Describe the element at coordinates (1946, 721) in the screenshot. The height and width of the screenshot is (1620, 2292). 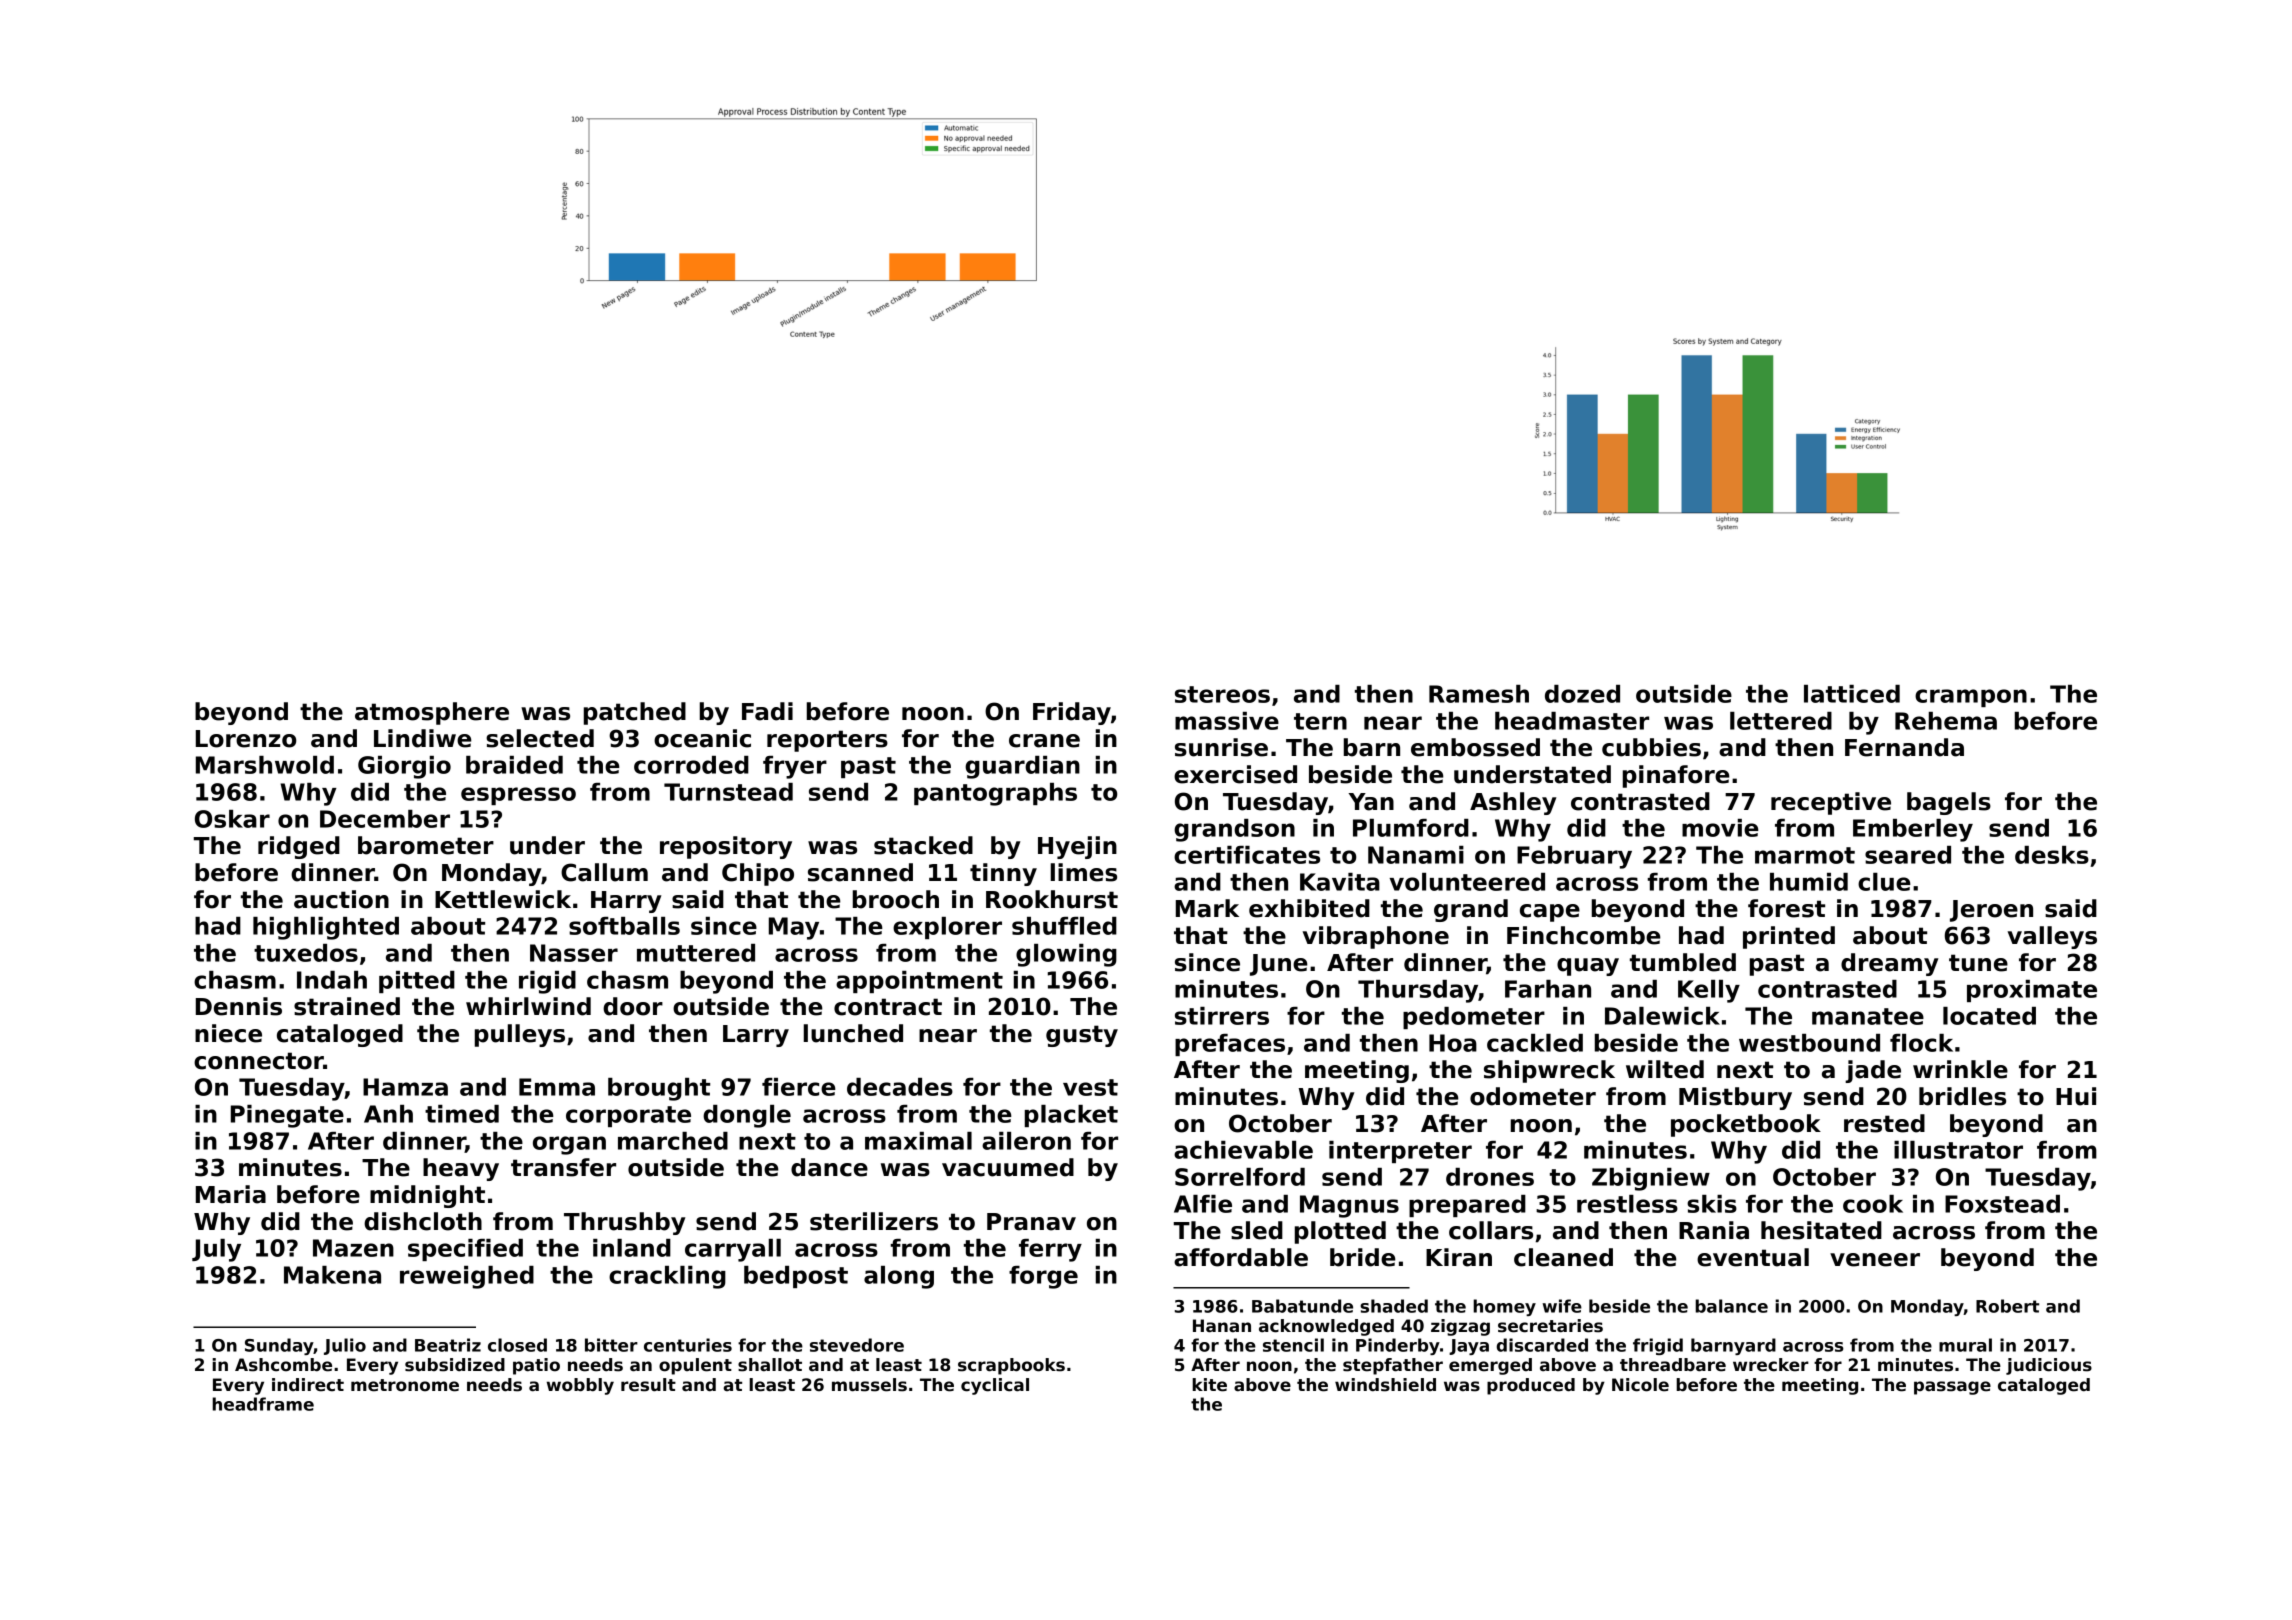
I see `Rehema` at that location.
